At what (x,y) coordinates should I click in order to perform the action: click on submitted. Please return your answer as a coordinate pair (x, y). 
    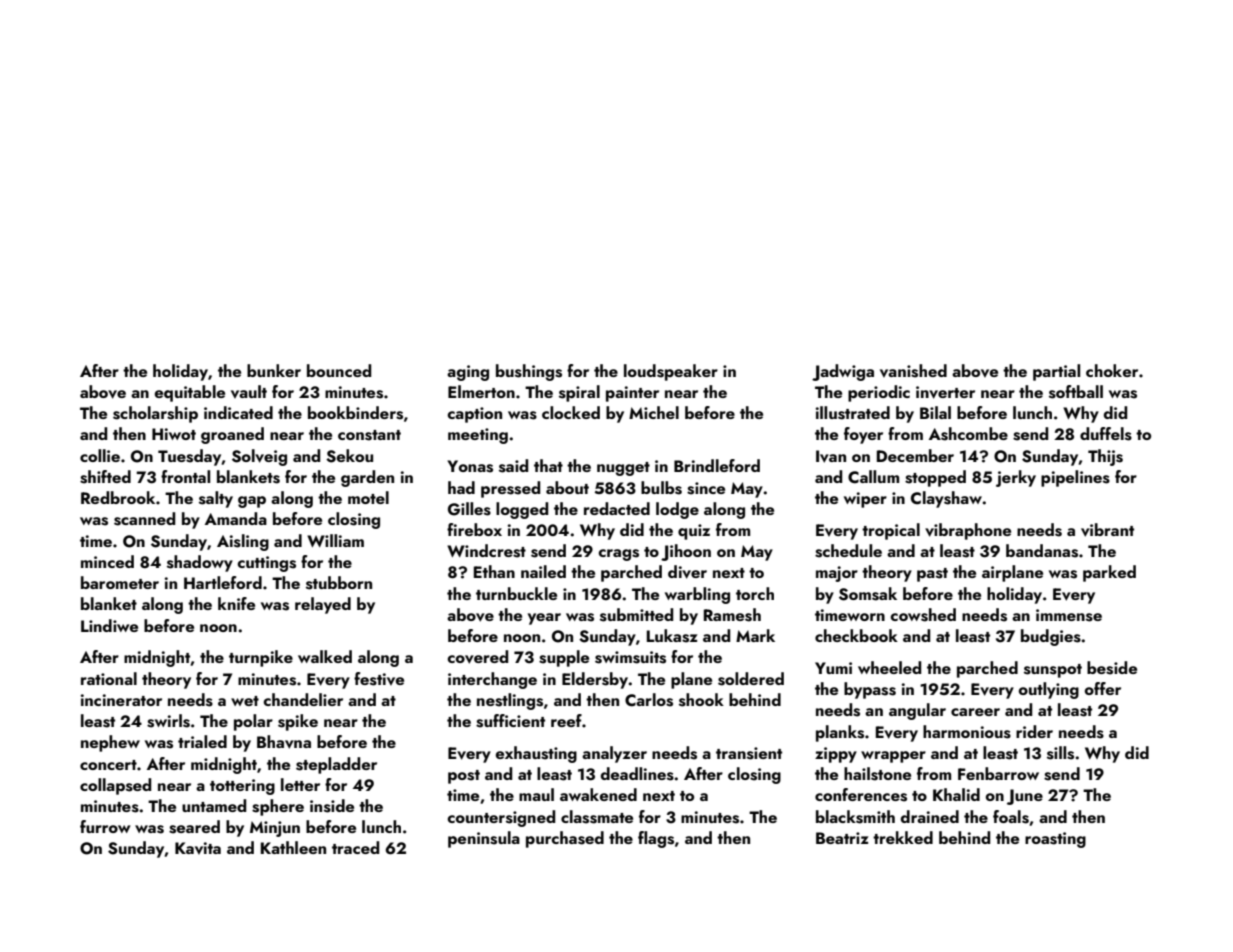
    Looking at the image, I should click on (636, 615).
